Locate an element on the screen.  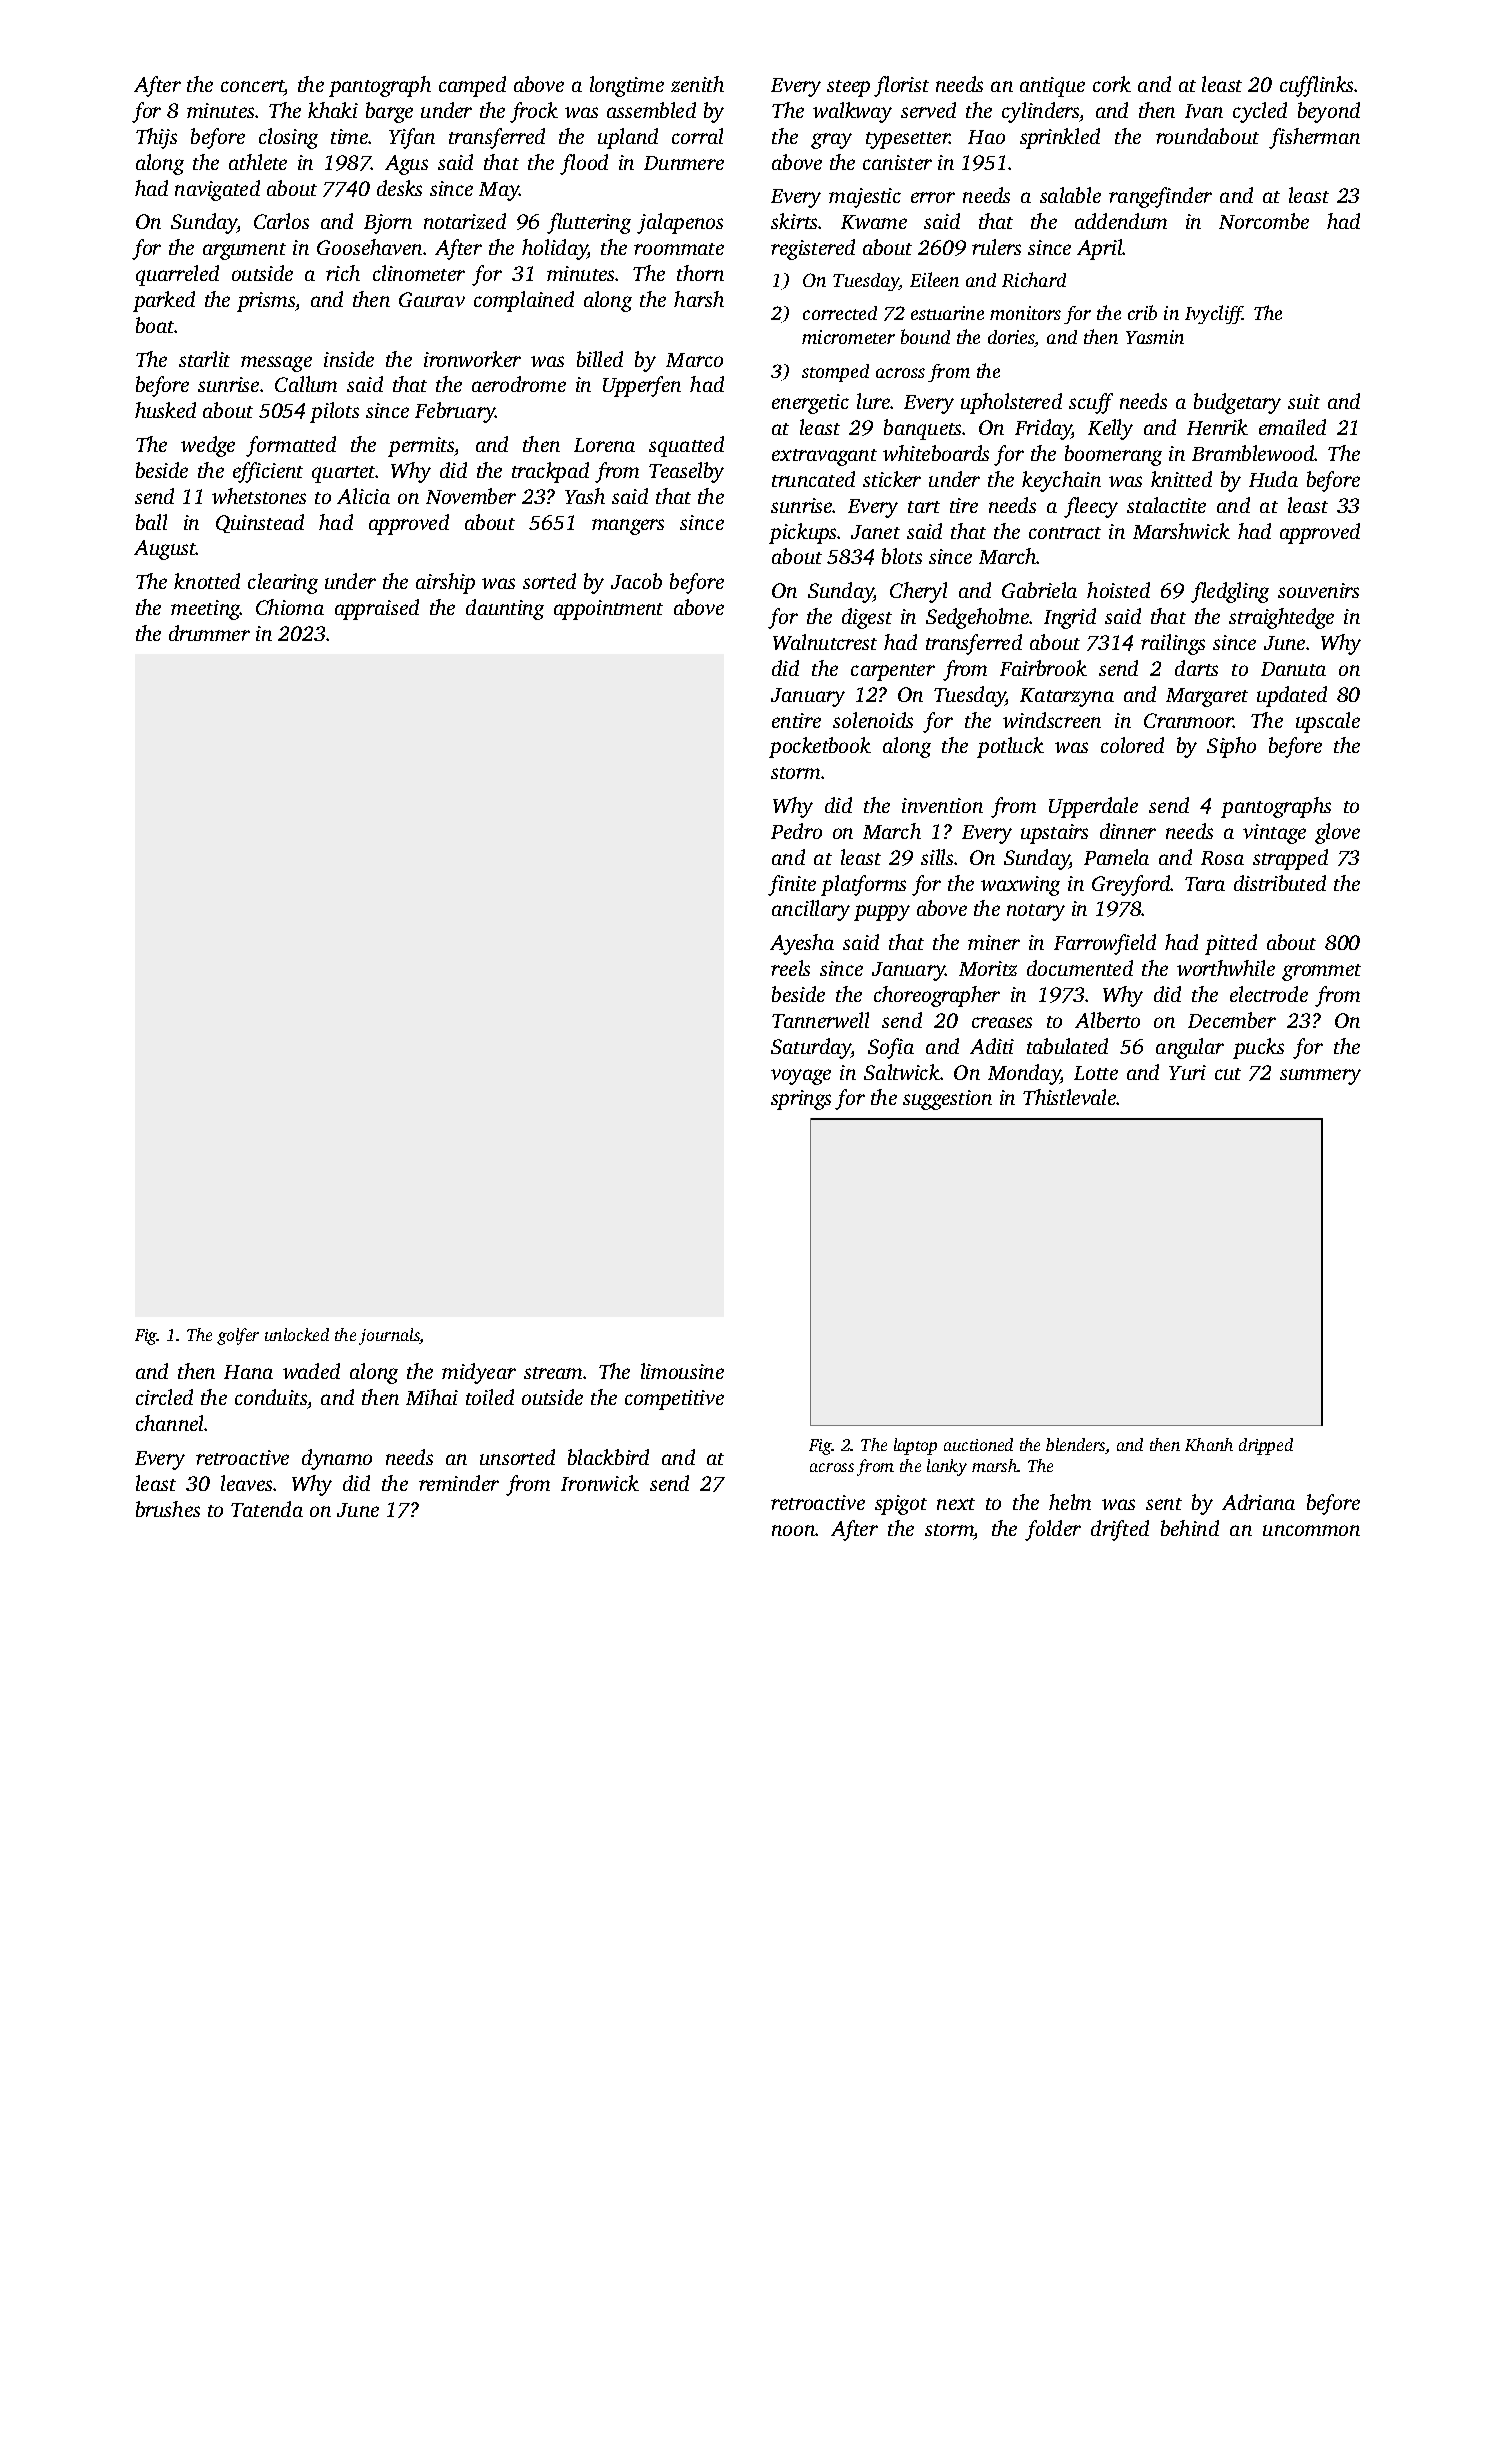
dripped is located at coordinates (1266, 1446).
